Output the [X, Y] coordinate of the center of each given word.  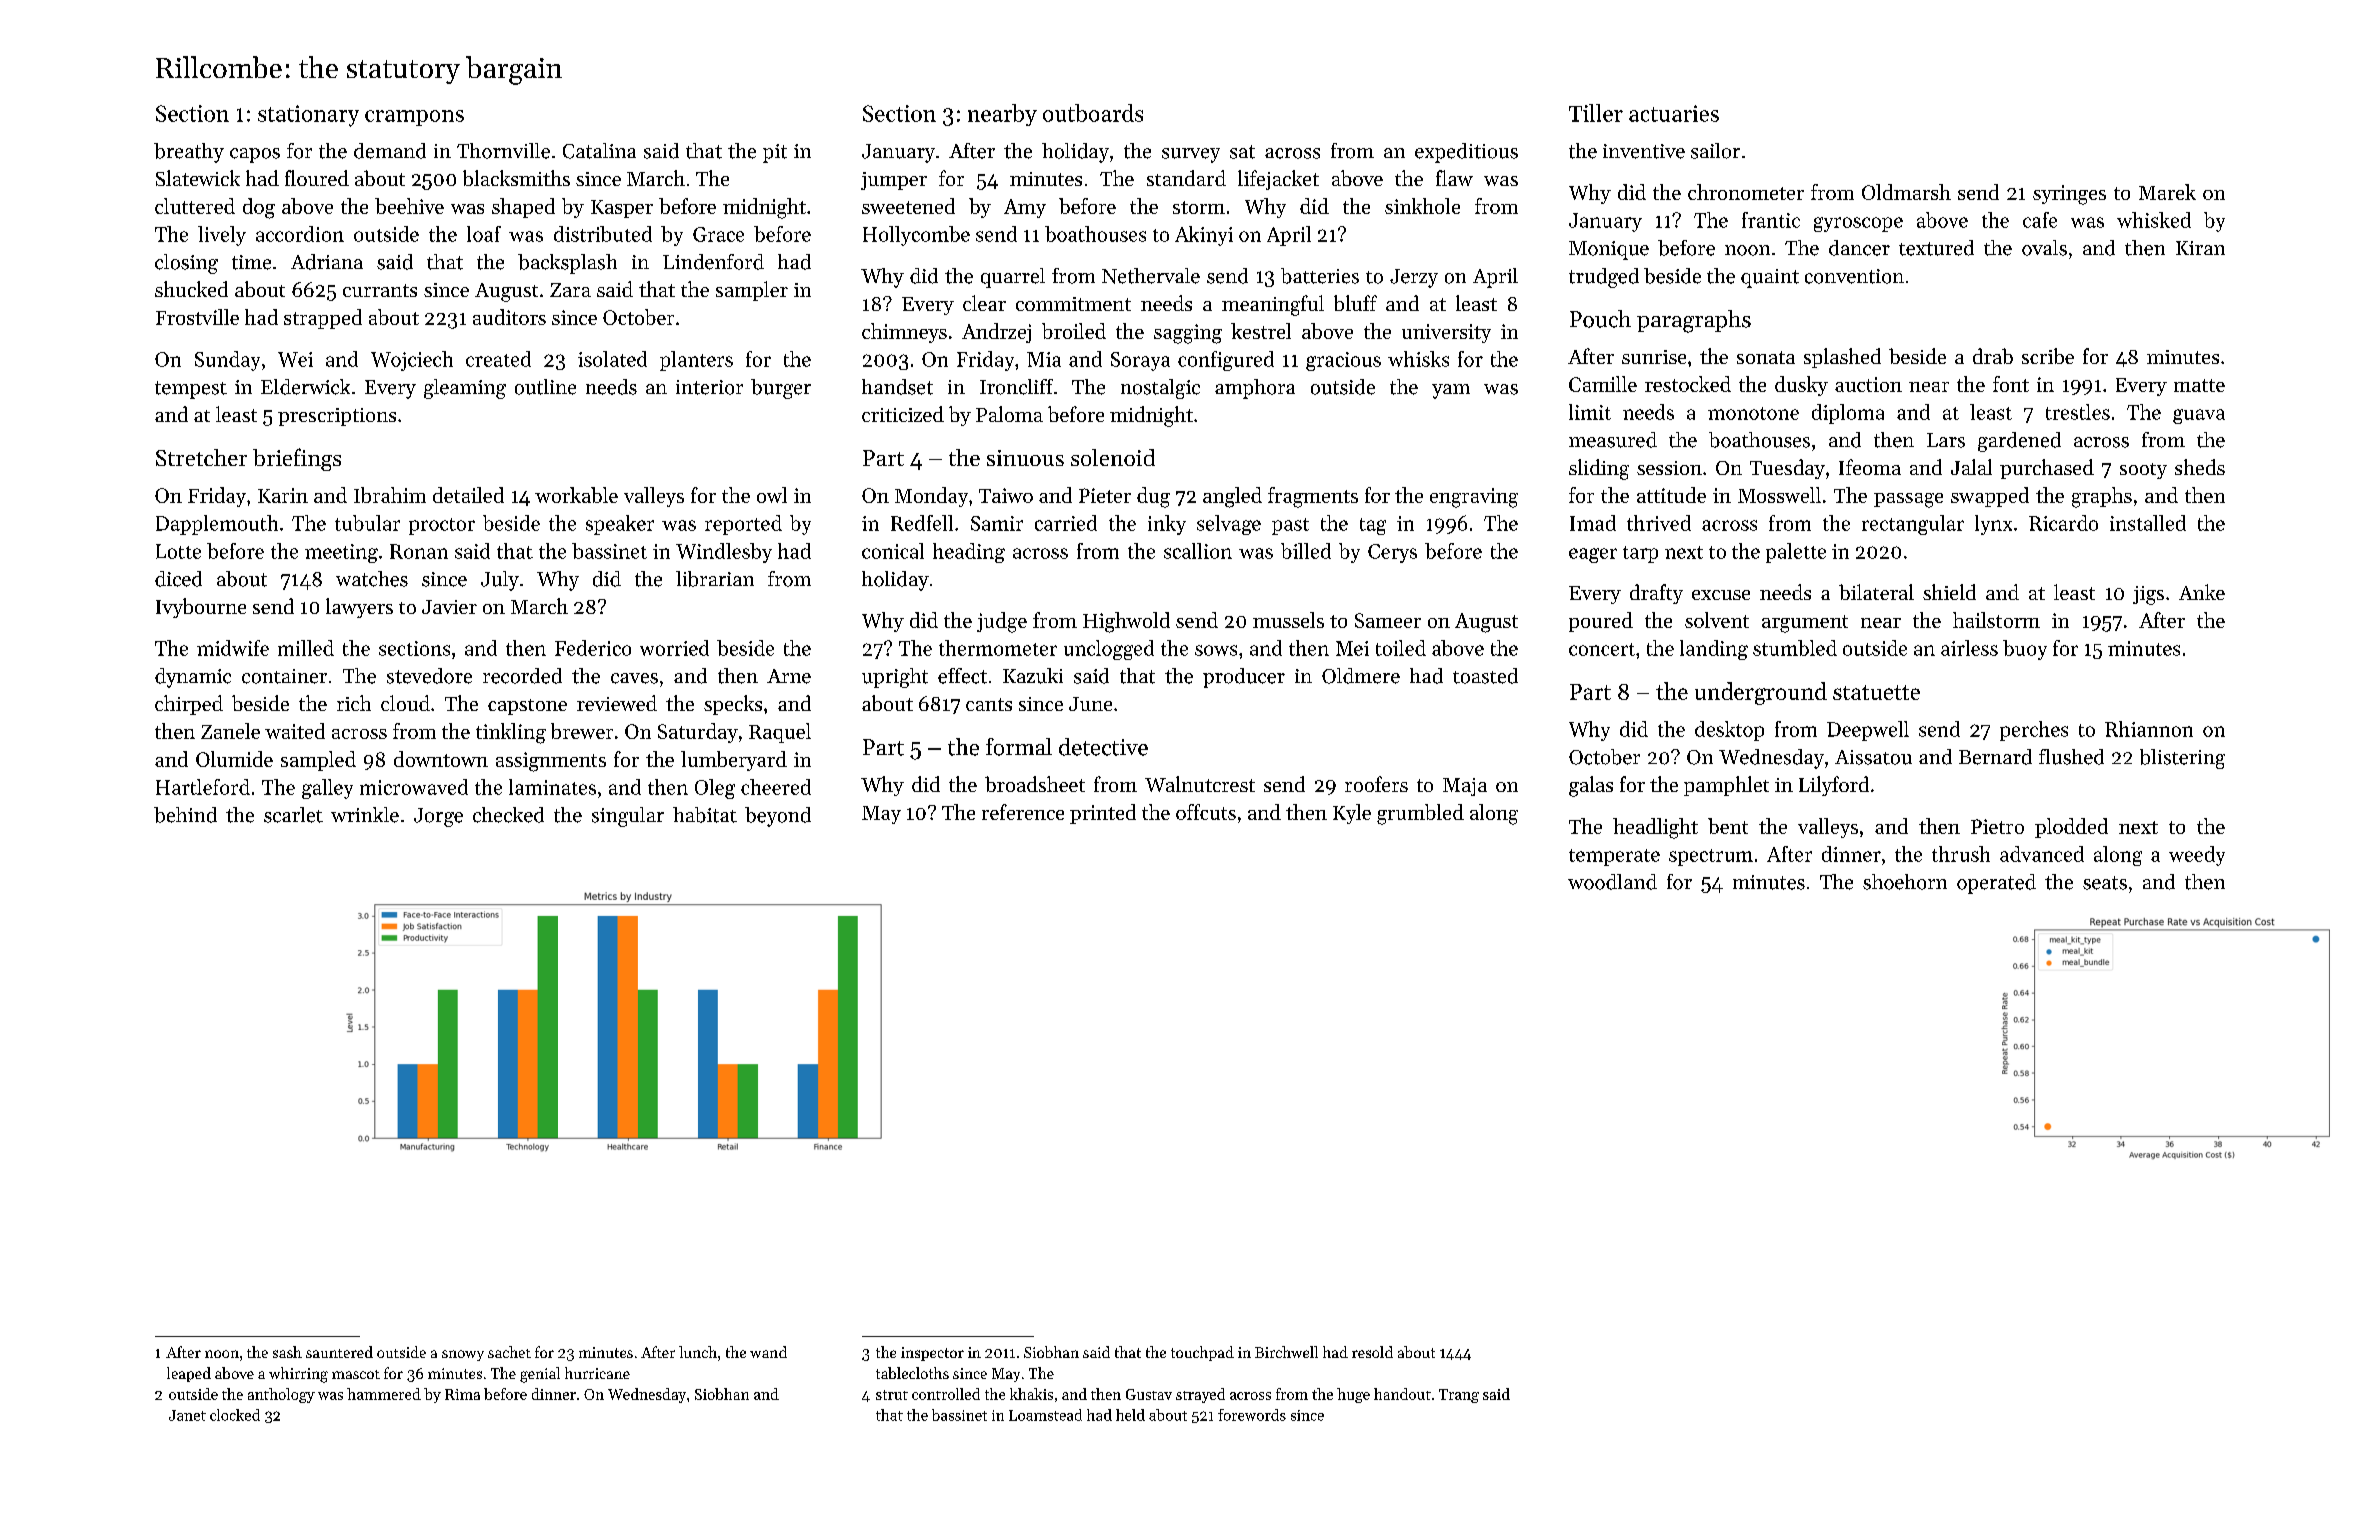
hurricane [597, 1373]
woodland [1612, 882]
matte [2199, 385]
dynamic [193, 678]
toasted [1485, 676]
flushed [2071, 757]
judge [1002, 622]
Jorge [438, 817]
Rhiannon [2149, 729]
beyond [778, 817]
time [251, 262]
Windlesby [724, 553]
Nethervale [1151, 276]
